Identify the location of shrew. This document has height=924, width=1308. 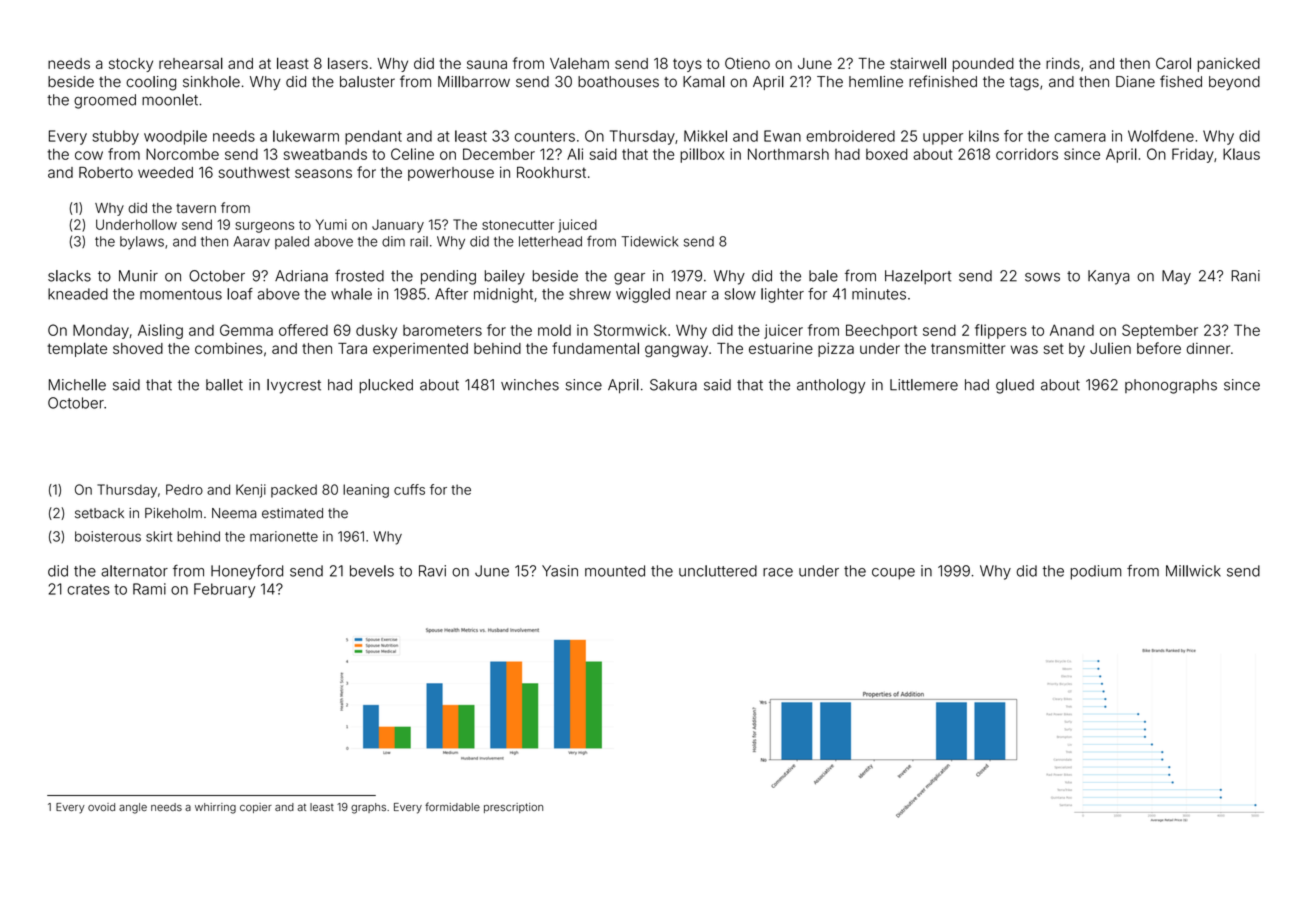
(590, 294).
